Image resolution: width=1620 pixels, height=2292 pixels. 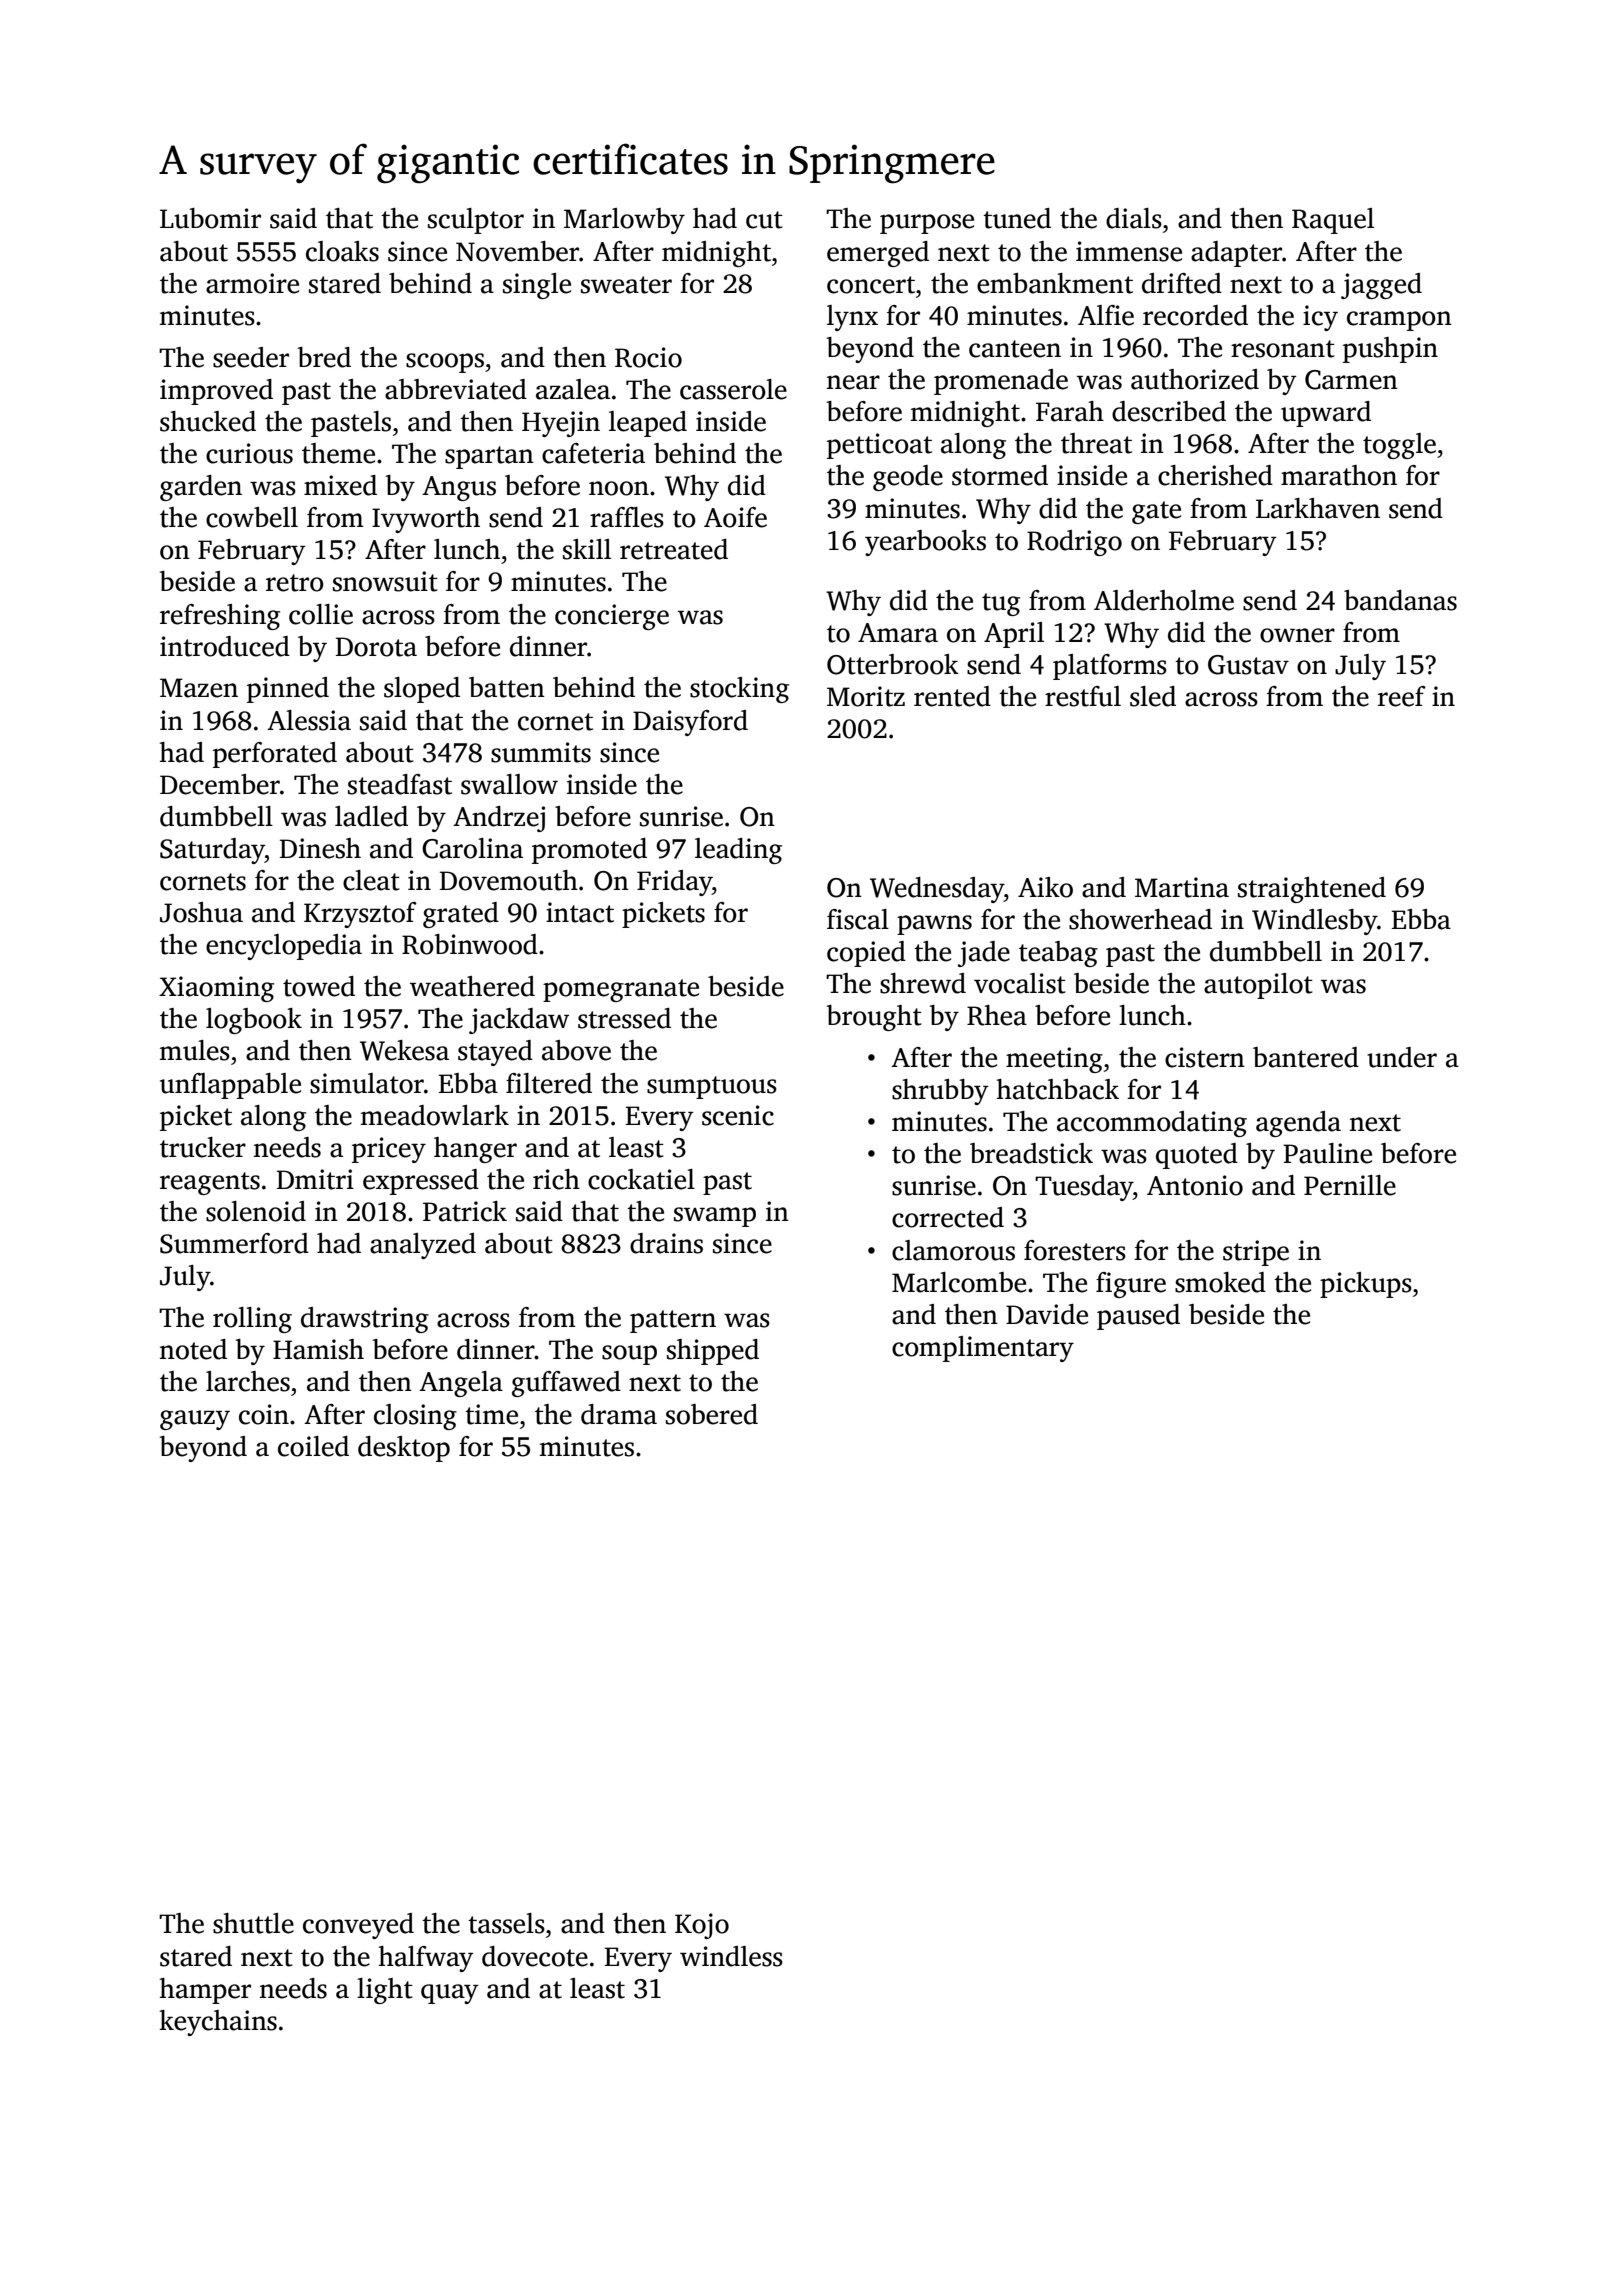 What do you see at coordinates (731, 1956) in the image?
I see `windless` at bounding box center [731, 1956].
